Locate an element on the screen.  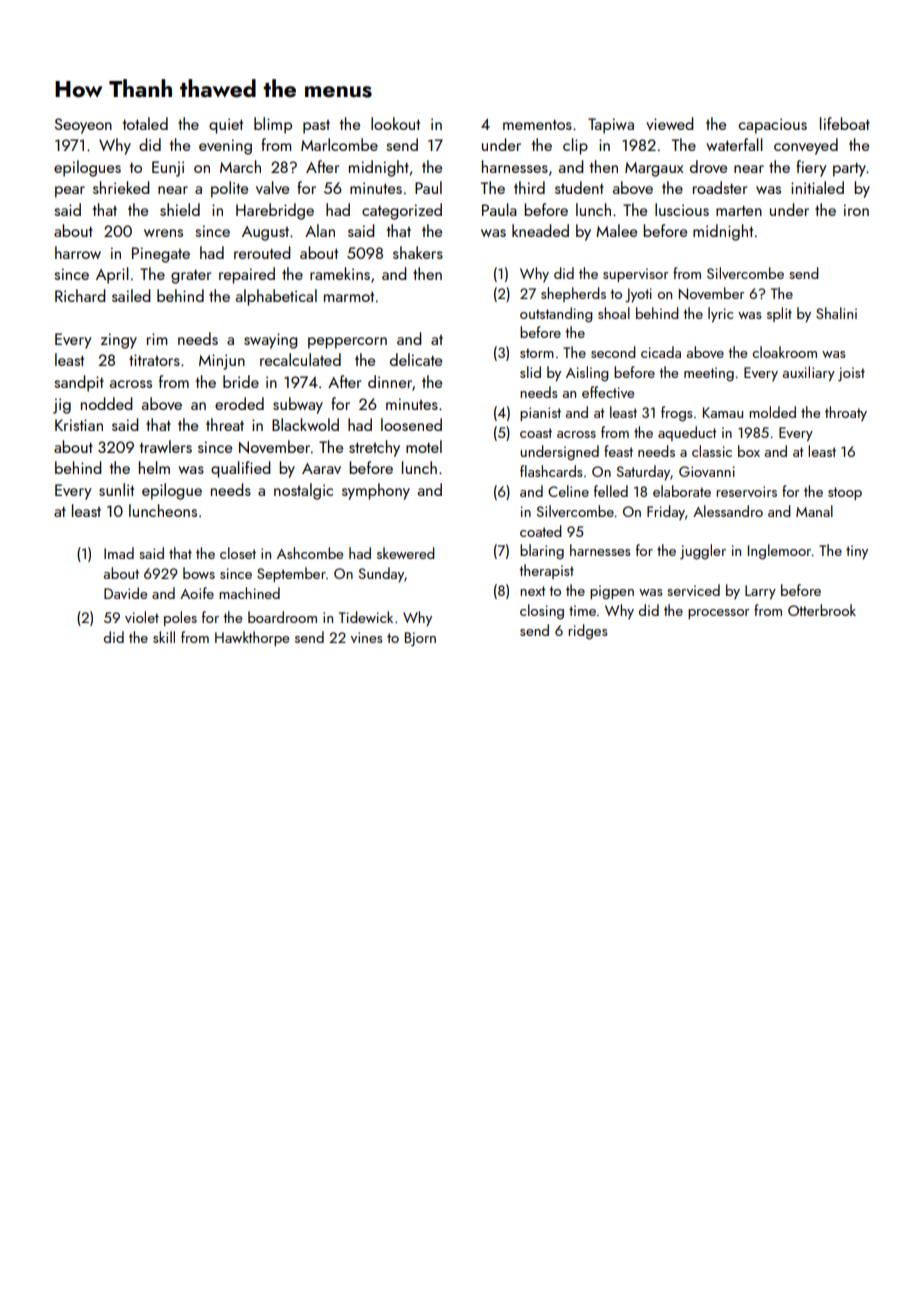
lookout is located at coordinates (395, 123).
